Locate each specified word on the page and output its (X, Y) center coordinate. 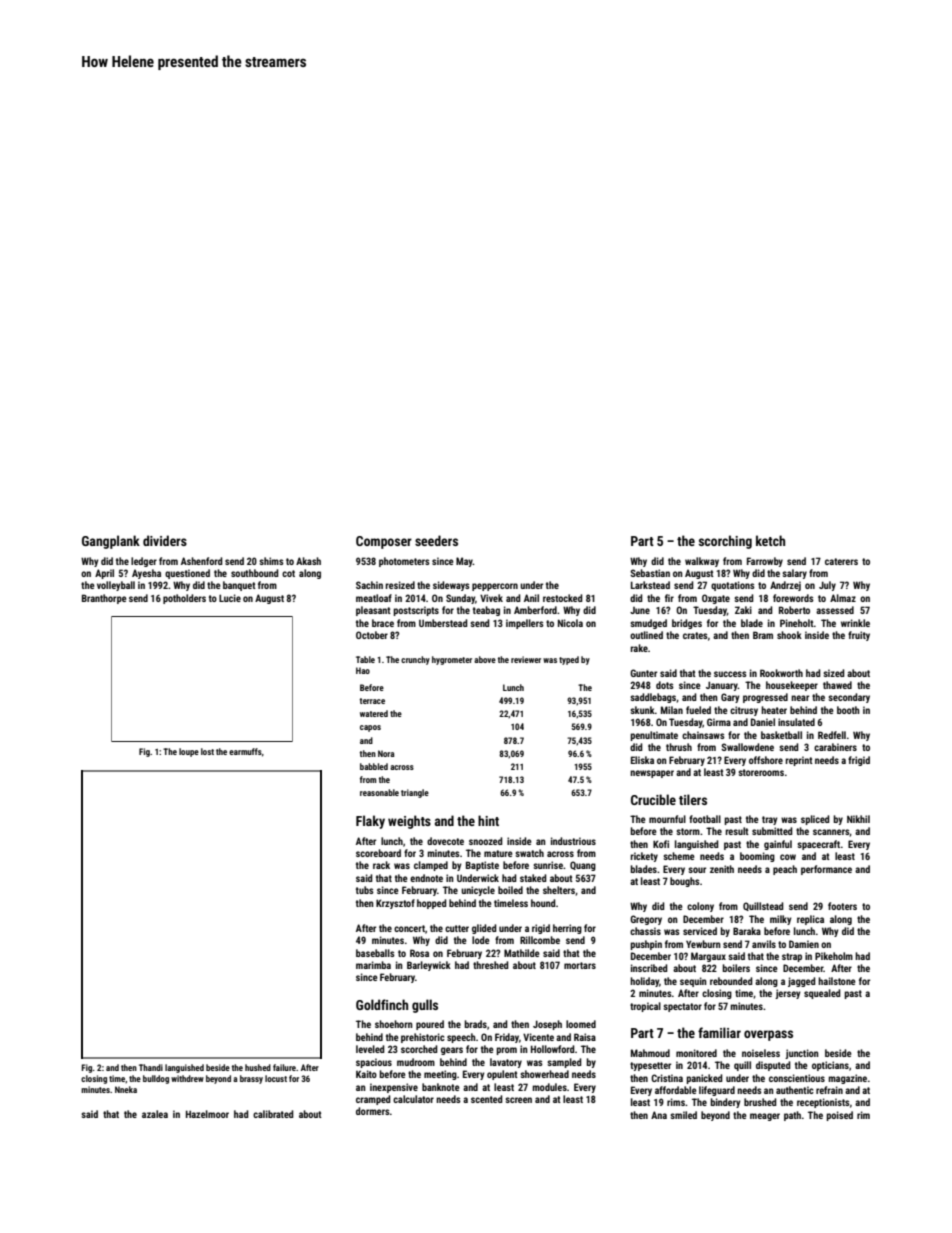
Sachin (369, 585)
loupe (189, 752)
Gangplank (111, 542)
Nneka (126, 1089)
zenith (722, 869)
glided (484, 929)
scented (487, 1099)
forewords (793, 598)
